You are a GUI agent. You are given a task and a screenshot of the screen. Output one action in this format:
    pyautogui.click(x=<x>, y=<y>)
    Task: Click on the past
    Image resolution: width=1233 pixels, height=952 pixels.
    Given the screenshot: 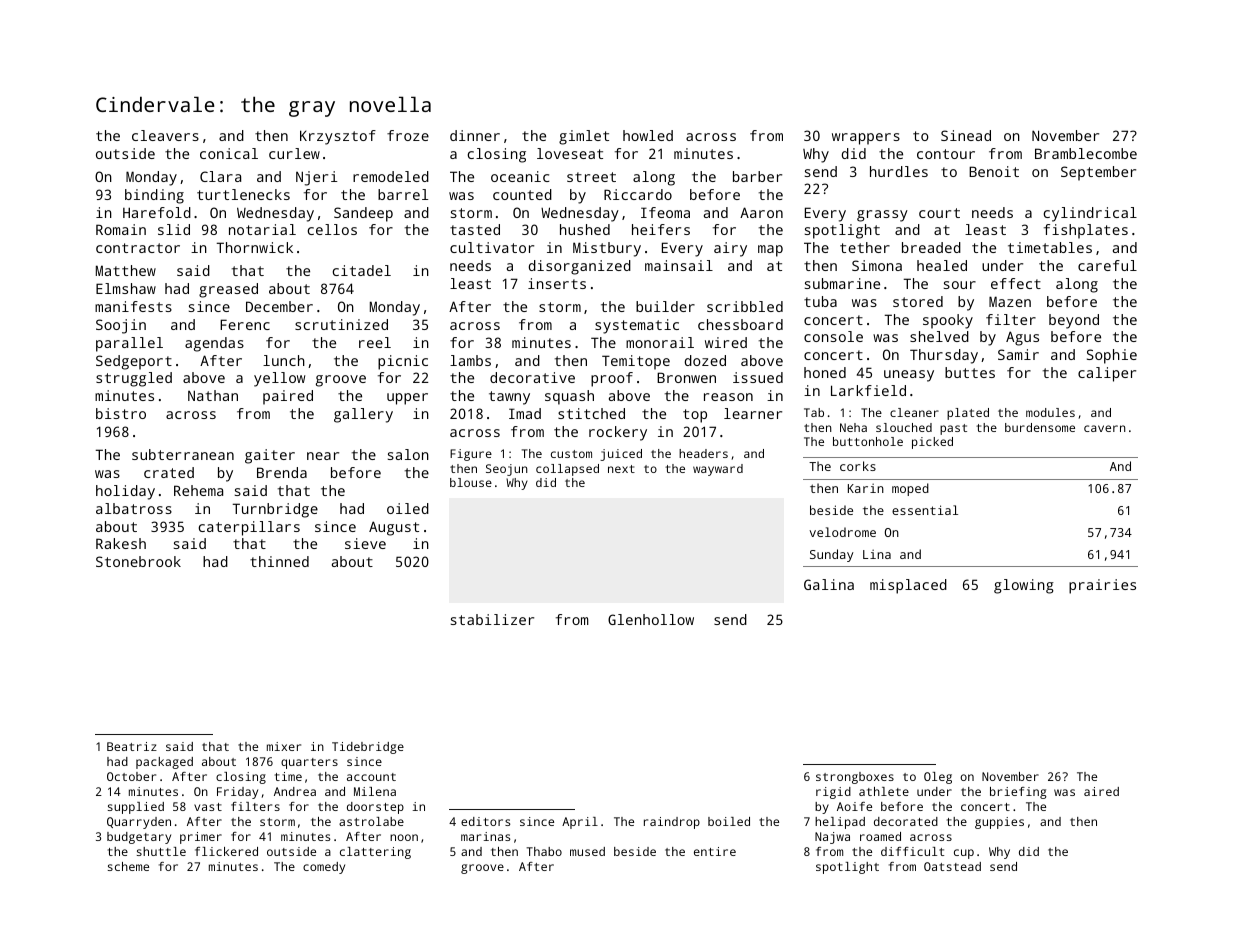 What is the action you would take?
    pyautogui.click(x=953, y=429)
